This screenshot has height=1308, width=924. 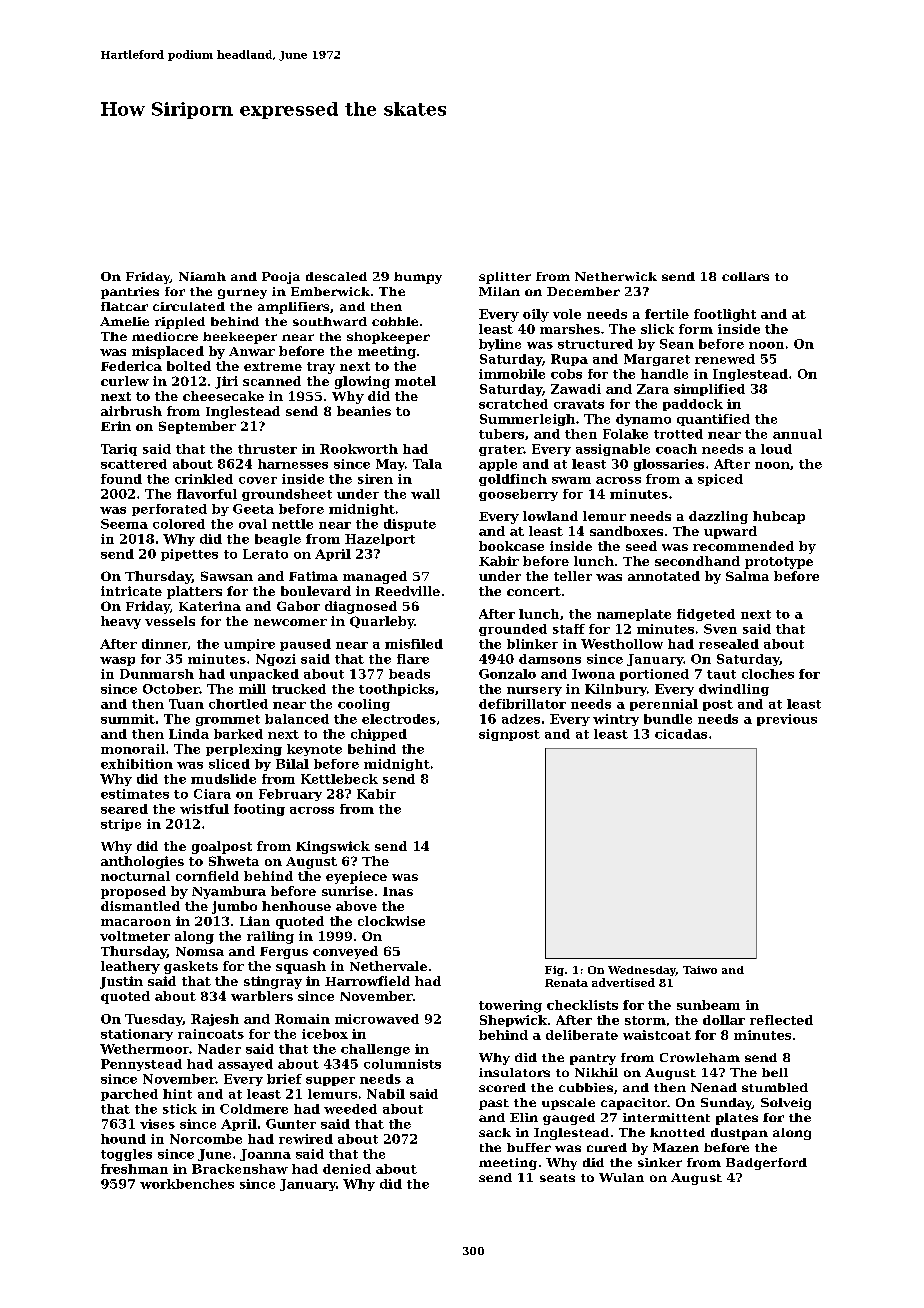 I want to click on Anwar, so click(x=252, y=351).
